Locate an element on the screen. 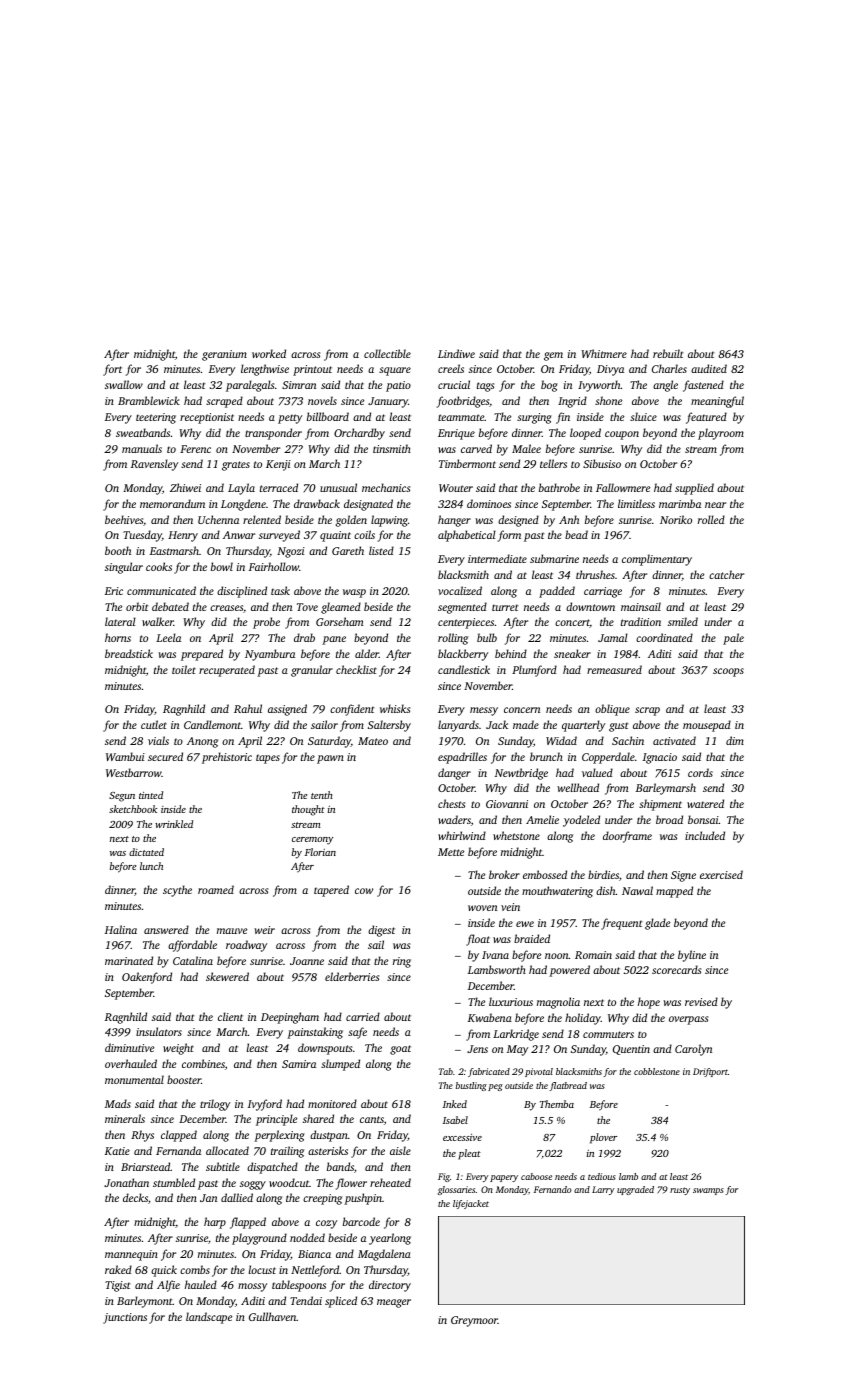 The width and height of the screenshot is (849, 1400). transponder is located at coordinates (273, 434).
